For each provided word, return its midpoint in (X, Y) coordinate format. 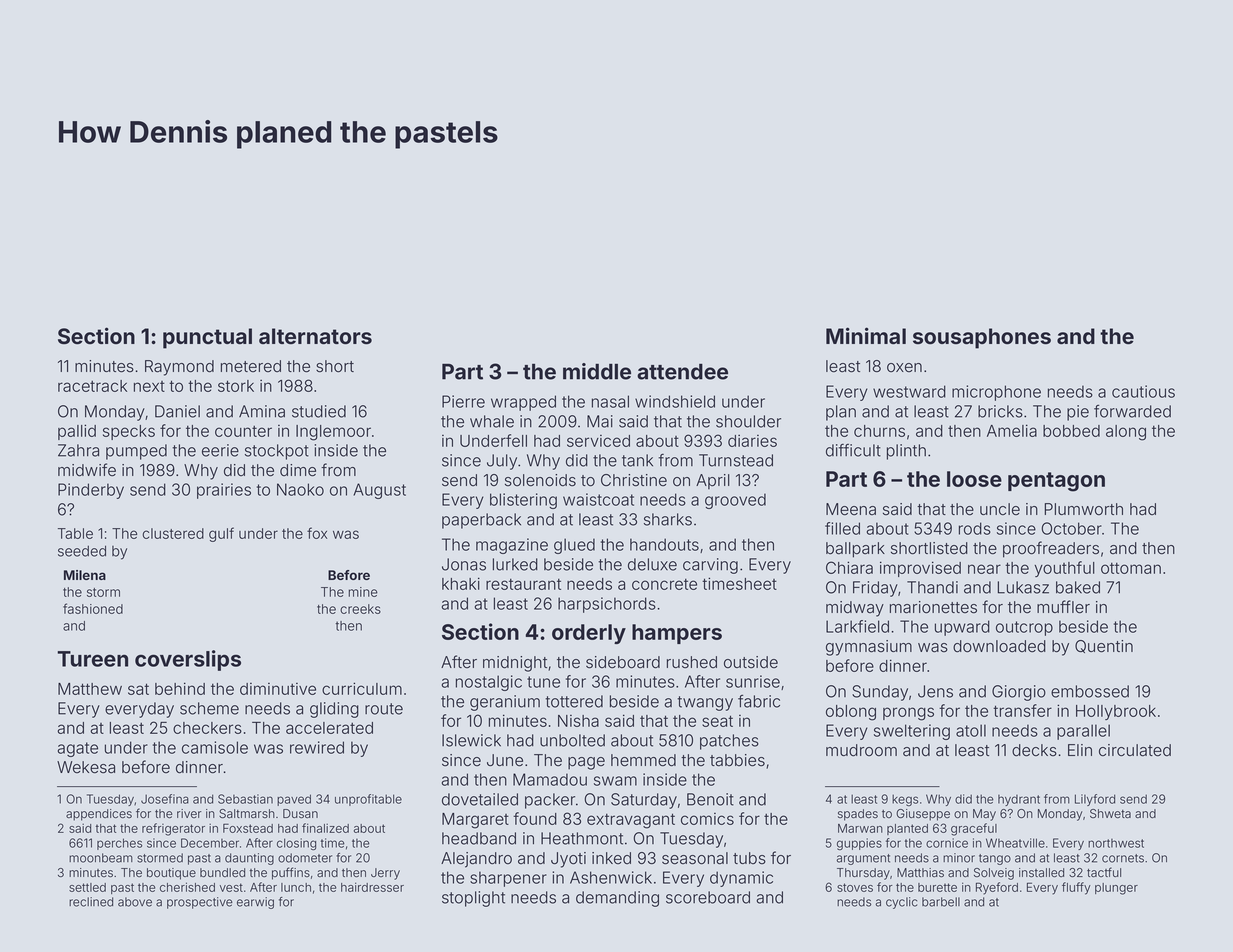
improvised (920, 569)
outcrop (1024, 628)
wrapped (523, 403)
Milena (85, 575)
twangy (705, 703)
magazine (512, 546)
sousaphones (982, 338)
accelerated (329, 728)
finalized (325, 828)
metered (251, 366)
